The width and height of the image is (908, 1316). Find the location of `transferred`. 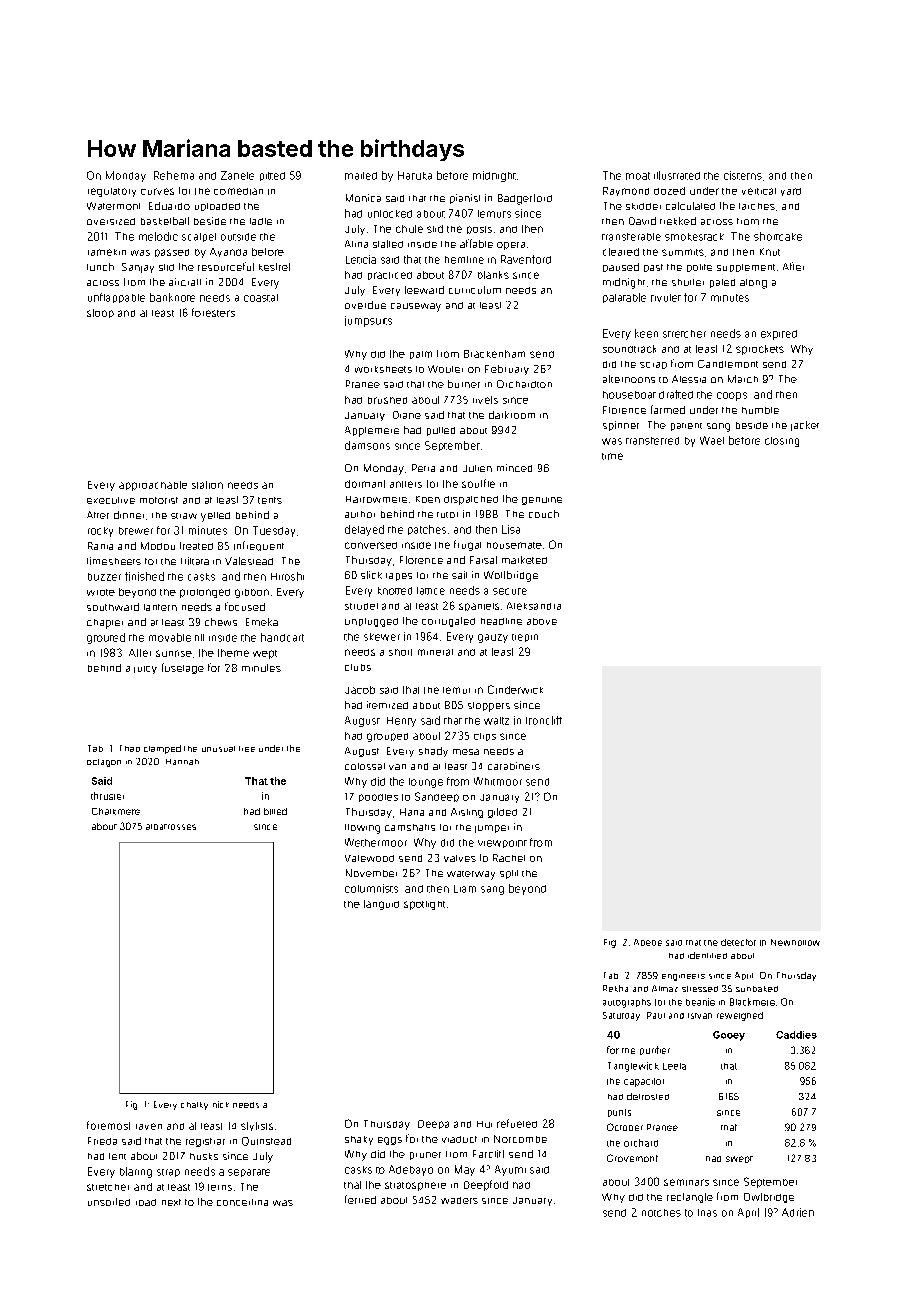

transferred is located at coordinates (652, 441).
